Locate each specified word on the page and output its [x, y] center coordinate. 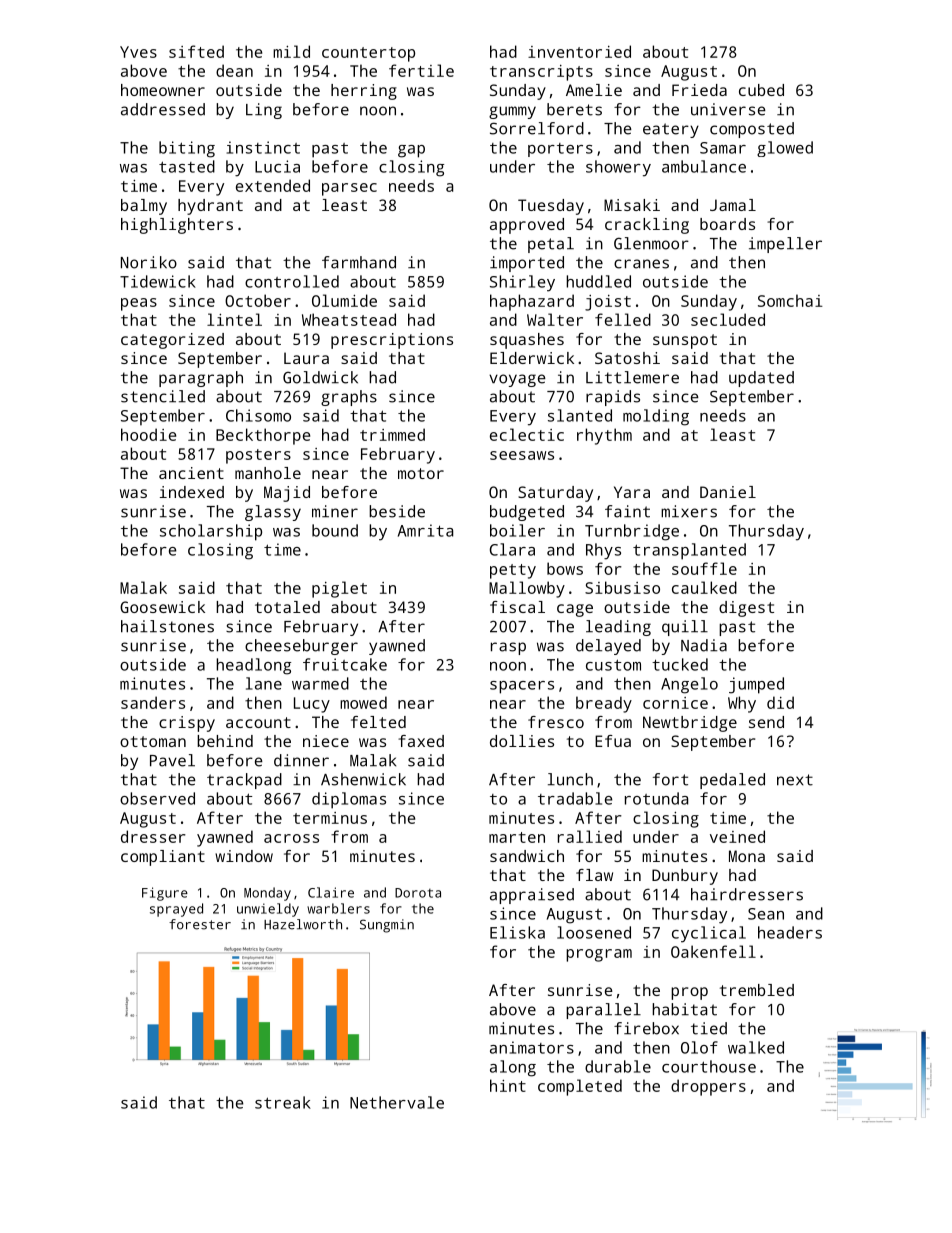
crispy [187, 724]
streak [283, 1102]
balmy [144, 207]
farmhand [359, 262]
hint [508, 1085]
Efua [613, 741]
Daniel [728, 492]
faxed [421, 741]
